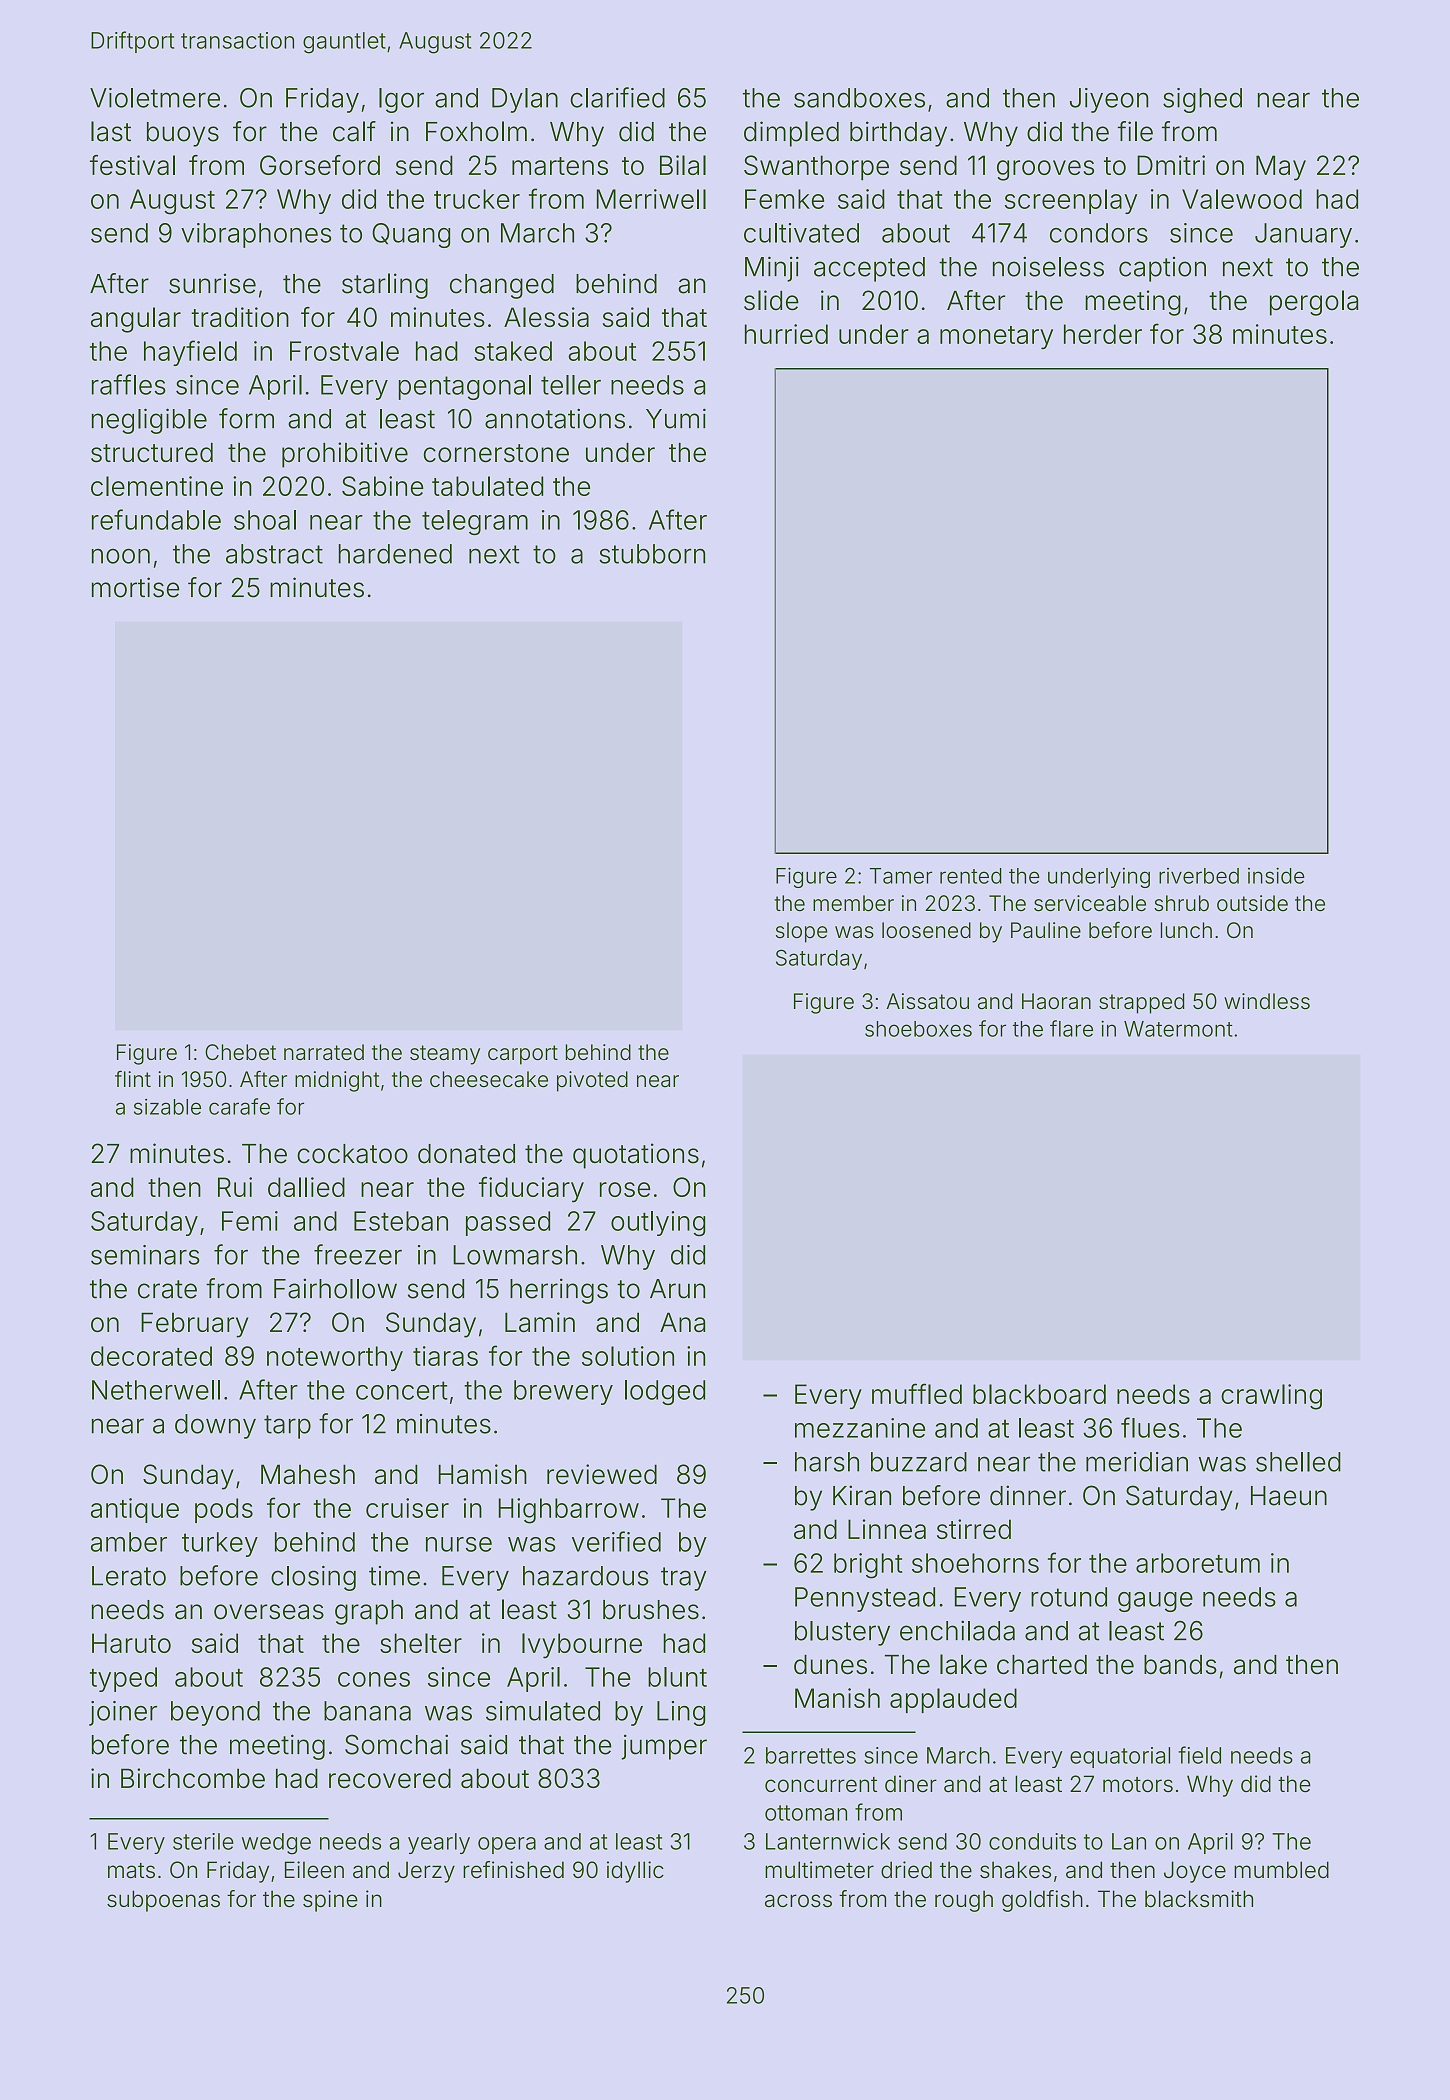 This screenshot has height=2100, width=1450. Describe the element at coordinates (324, 1052) in the screenshot. I see `narrated` at that location.
